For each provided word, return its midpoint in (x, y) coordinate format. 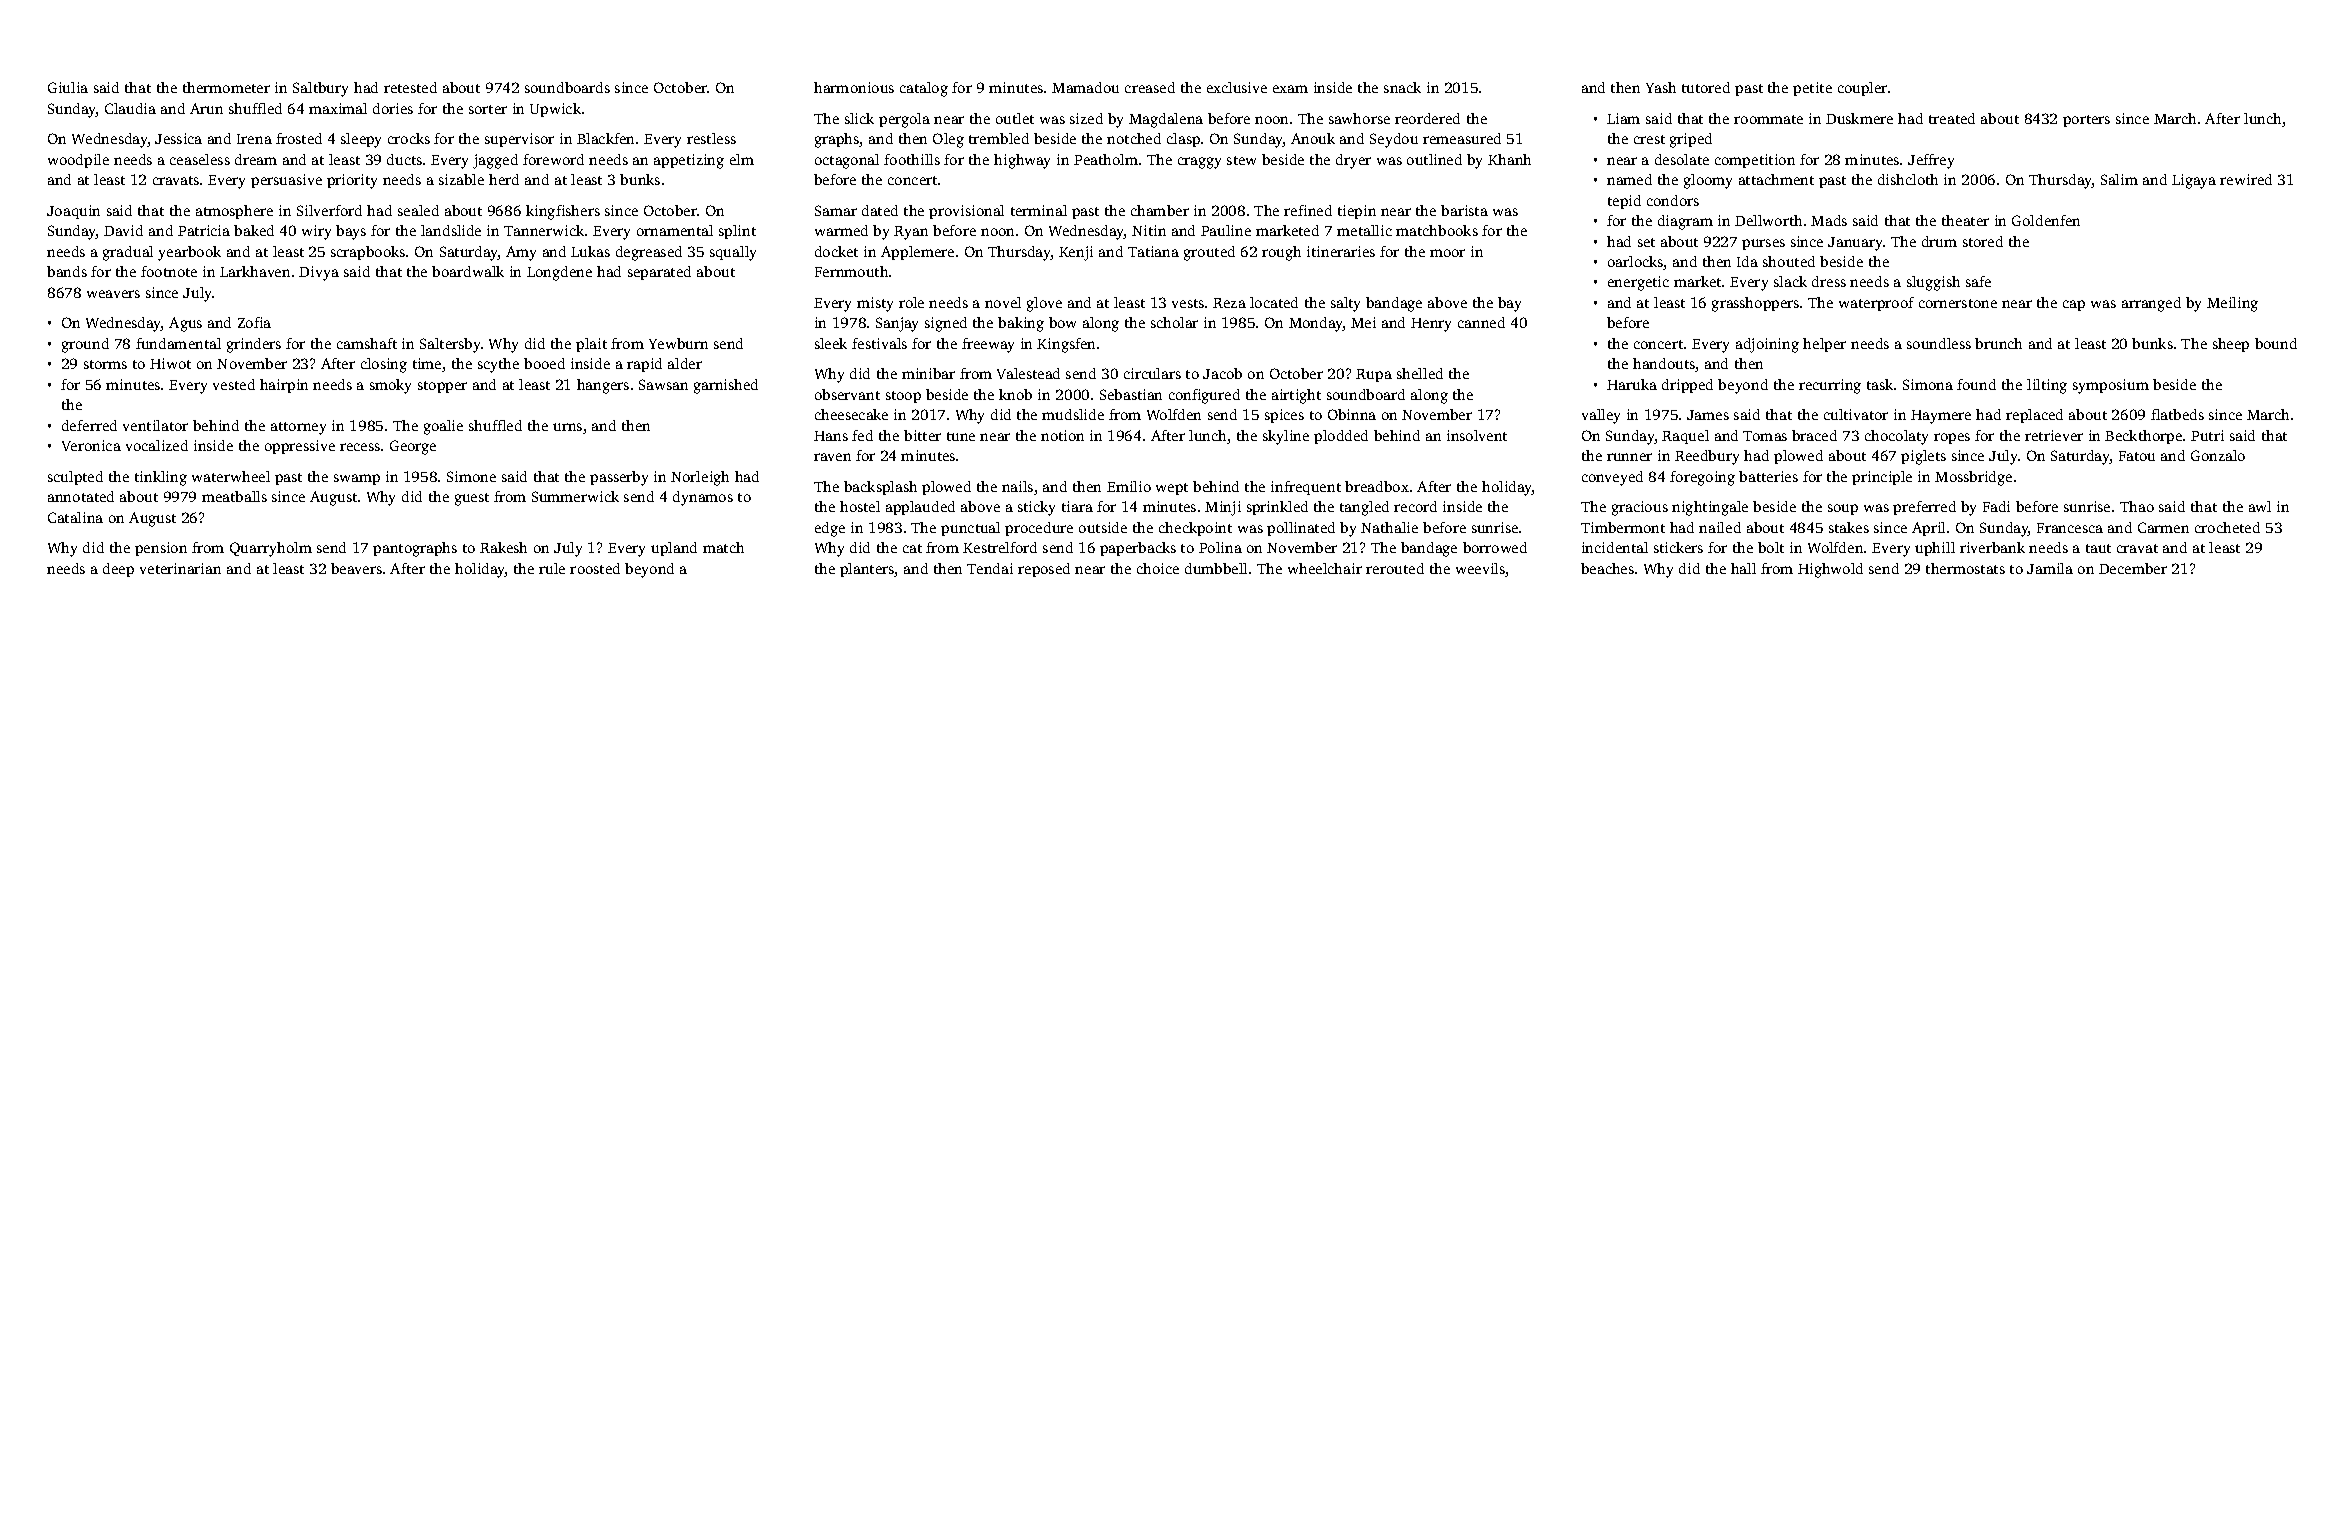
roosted (595, 568)
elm (742, 159)
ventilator (155, 425)
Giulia (68, 87)
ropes (1952, 438)
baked (254, 230)
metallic (1364, 230)
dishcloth (1908, 179)
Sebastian (1131, 394)
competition (1755, 161)
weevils (1481, 570)
